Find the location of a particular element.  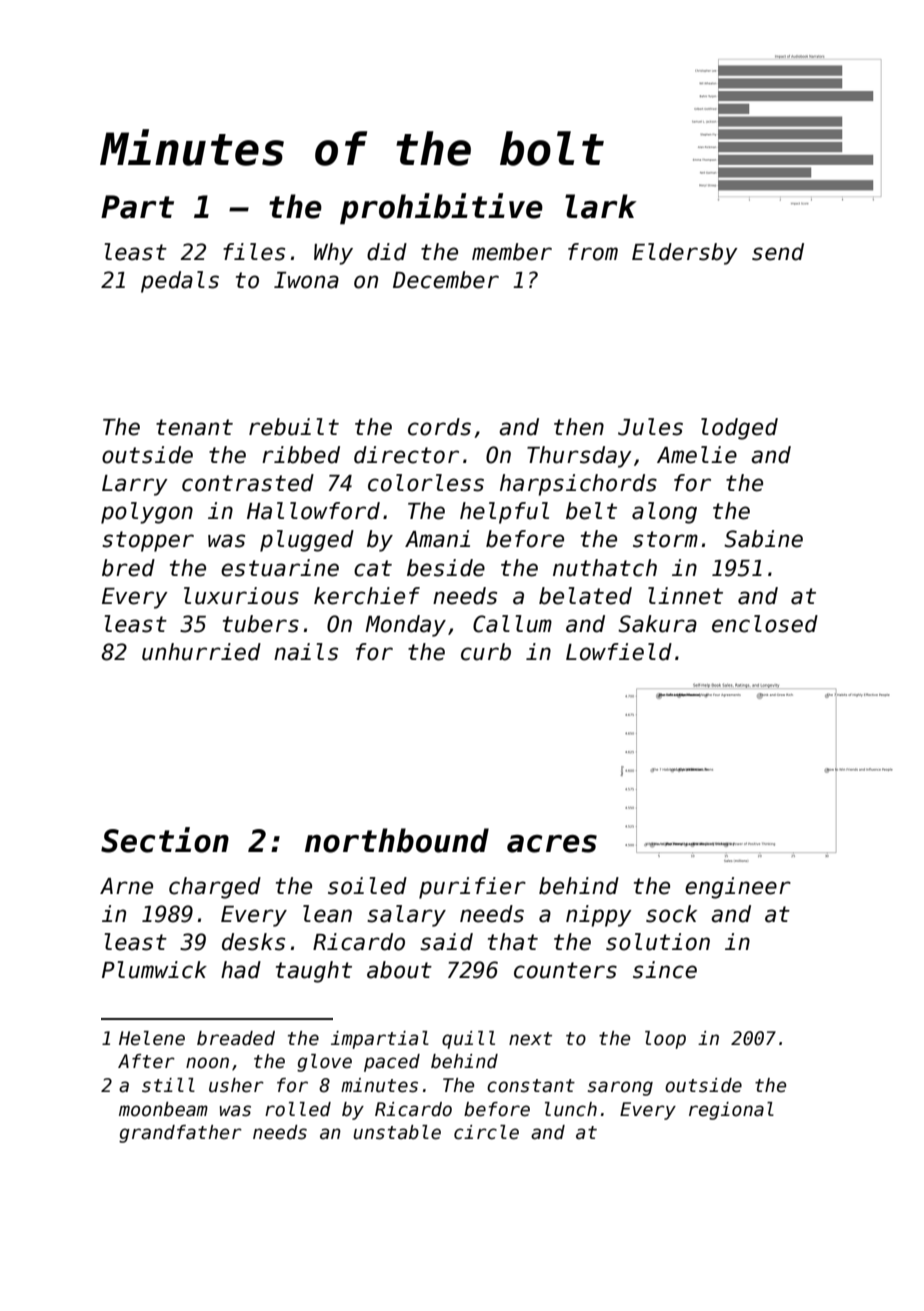

rebuilt is located at coordinates (294, 427).
